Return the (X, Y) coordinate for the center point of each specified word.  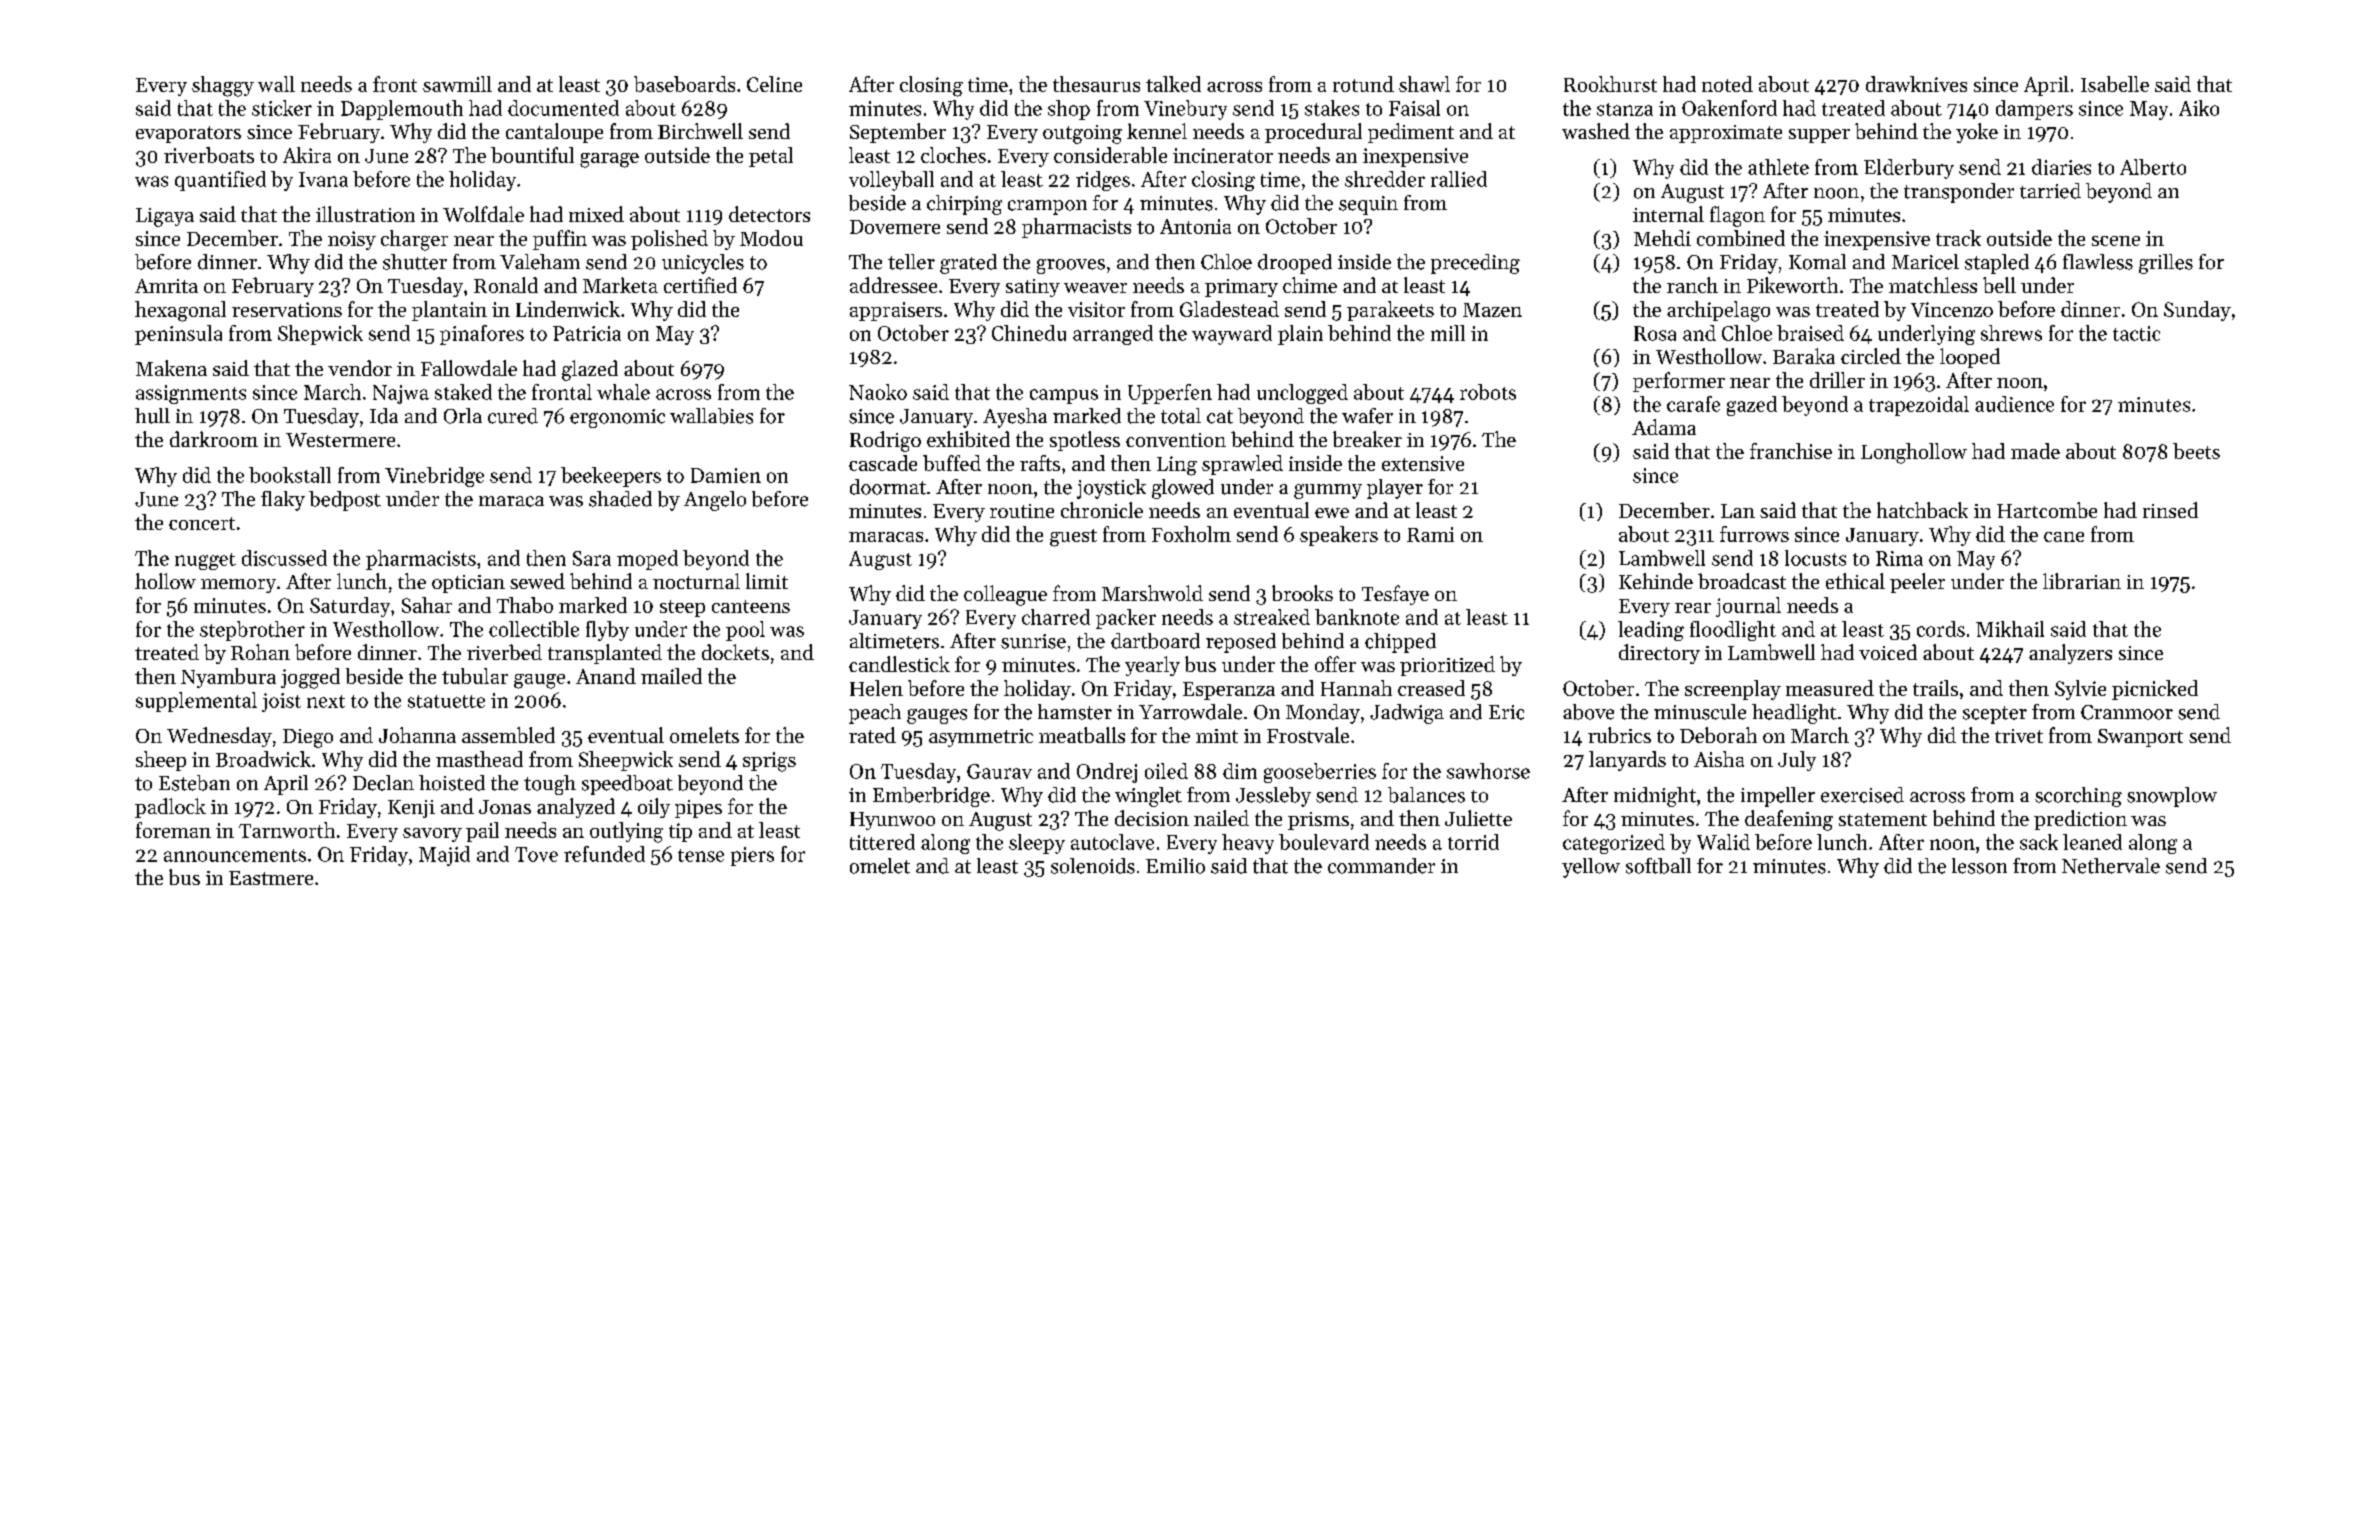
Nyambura (228, 678)
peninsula (178, 335)
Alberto (2153, 167)
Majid (444, 856)
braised (1810, 333)
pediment (1411, 133)
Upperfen (1170, 394)
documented (563, 108)
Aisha (1719, 759)
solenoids (1093, 866)
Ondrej (1107, 773)
